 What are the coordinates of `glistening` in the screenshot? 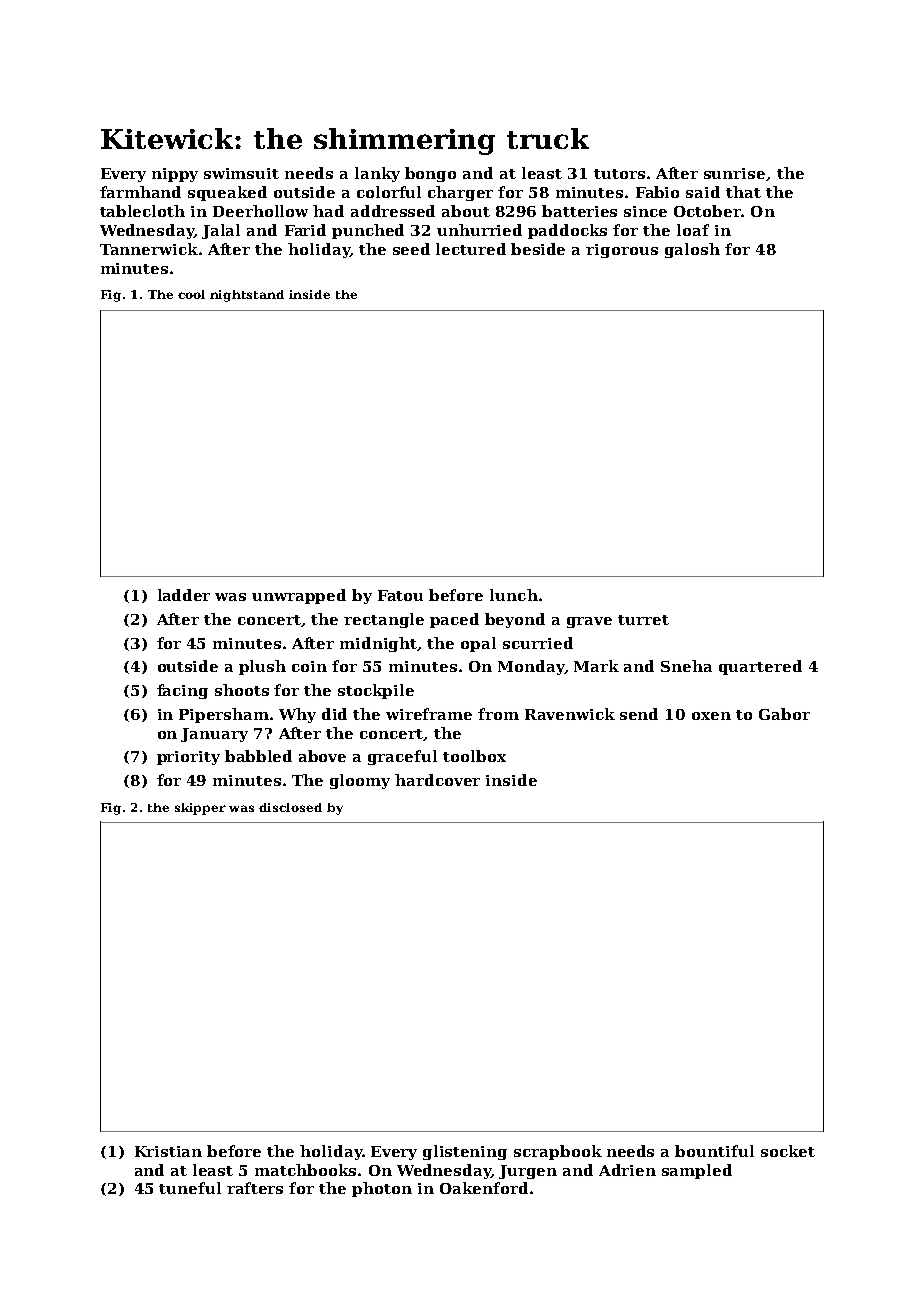 It's located at (465, 1152).
